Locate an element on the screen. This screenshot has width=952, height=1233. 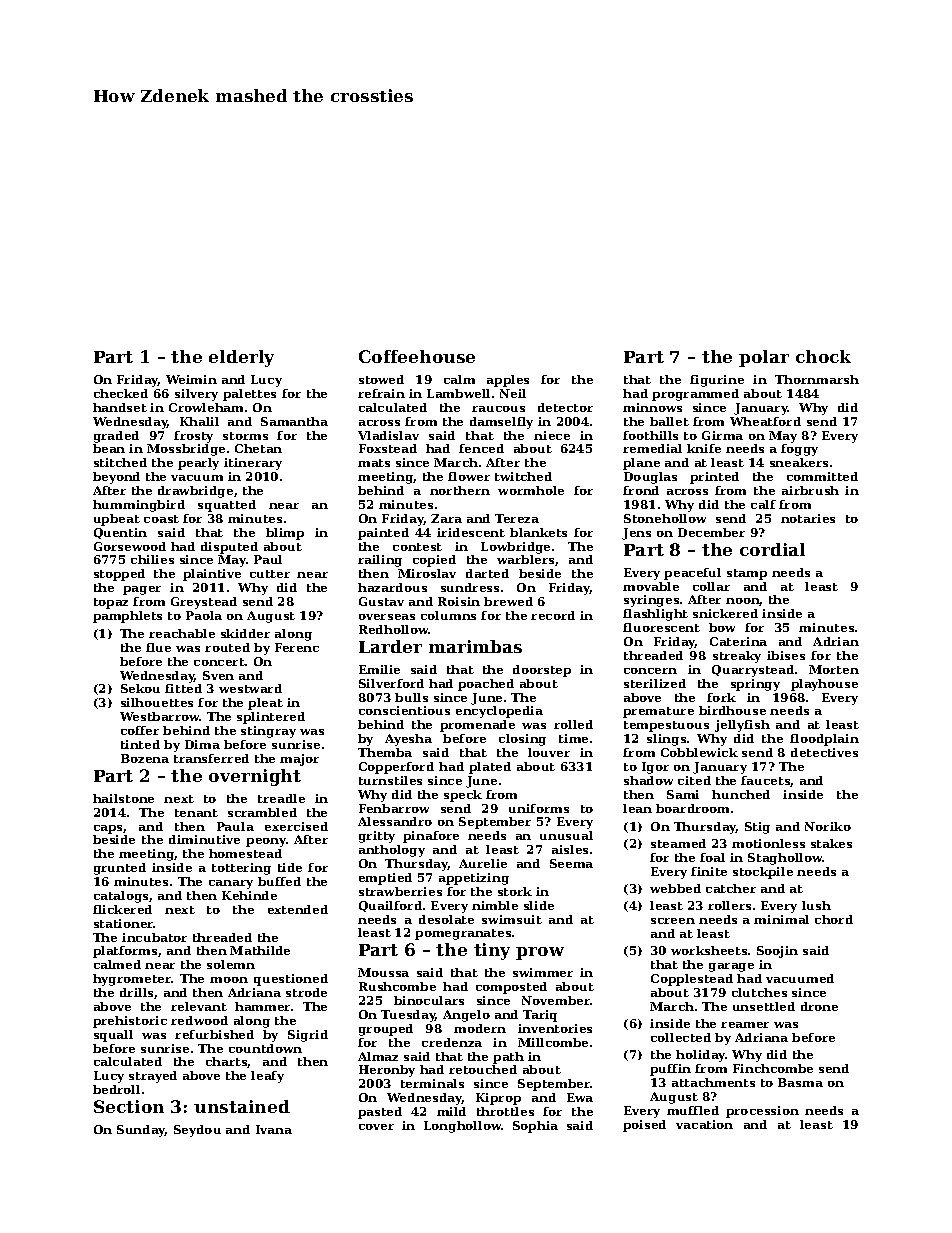
Finchcombe is located at coordinates (773, 1068).
